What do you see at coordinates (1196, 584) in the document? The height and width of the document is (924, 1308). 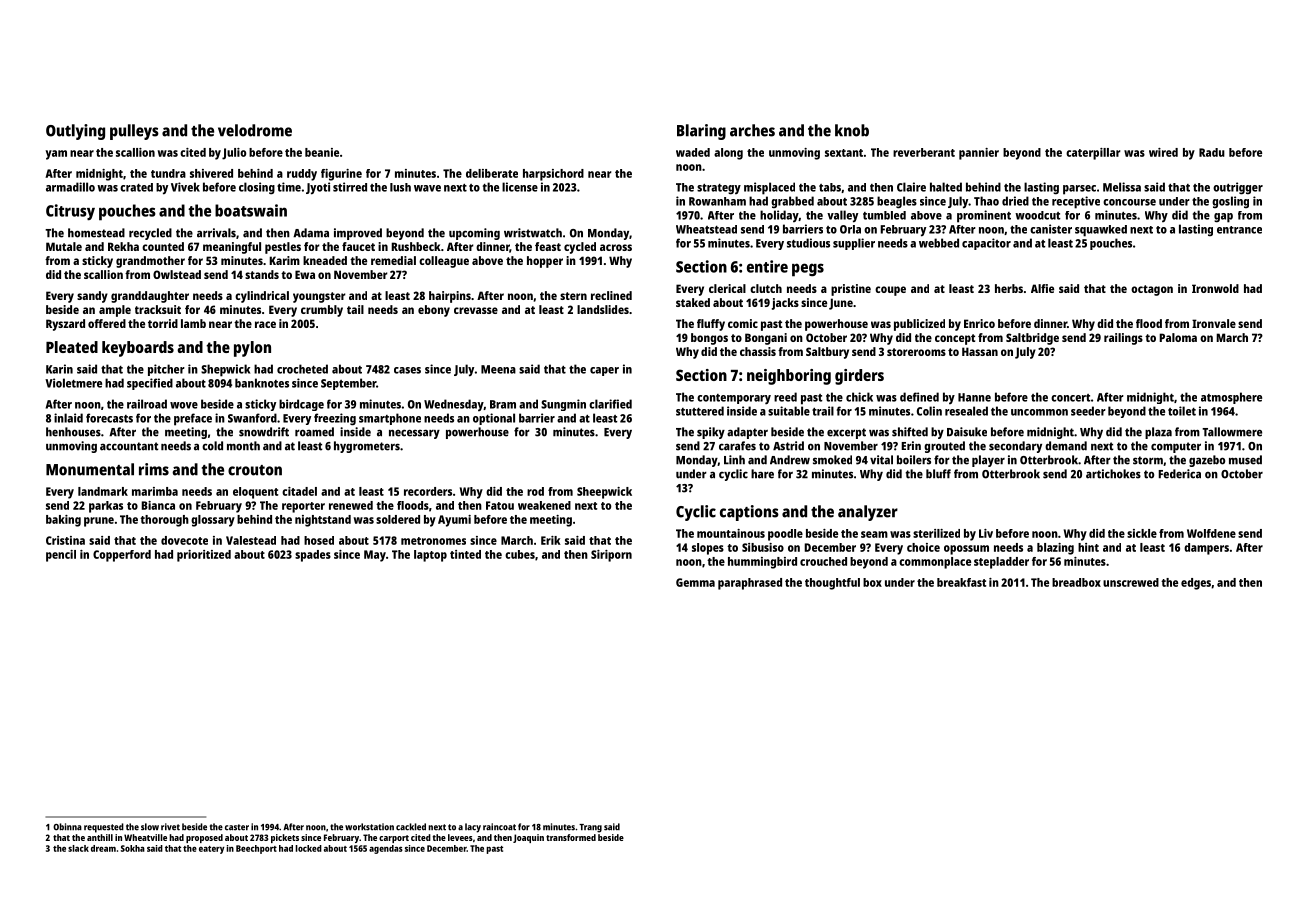 I see `edges` at bounding box center [1196, 584].
